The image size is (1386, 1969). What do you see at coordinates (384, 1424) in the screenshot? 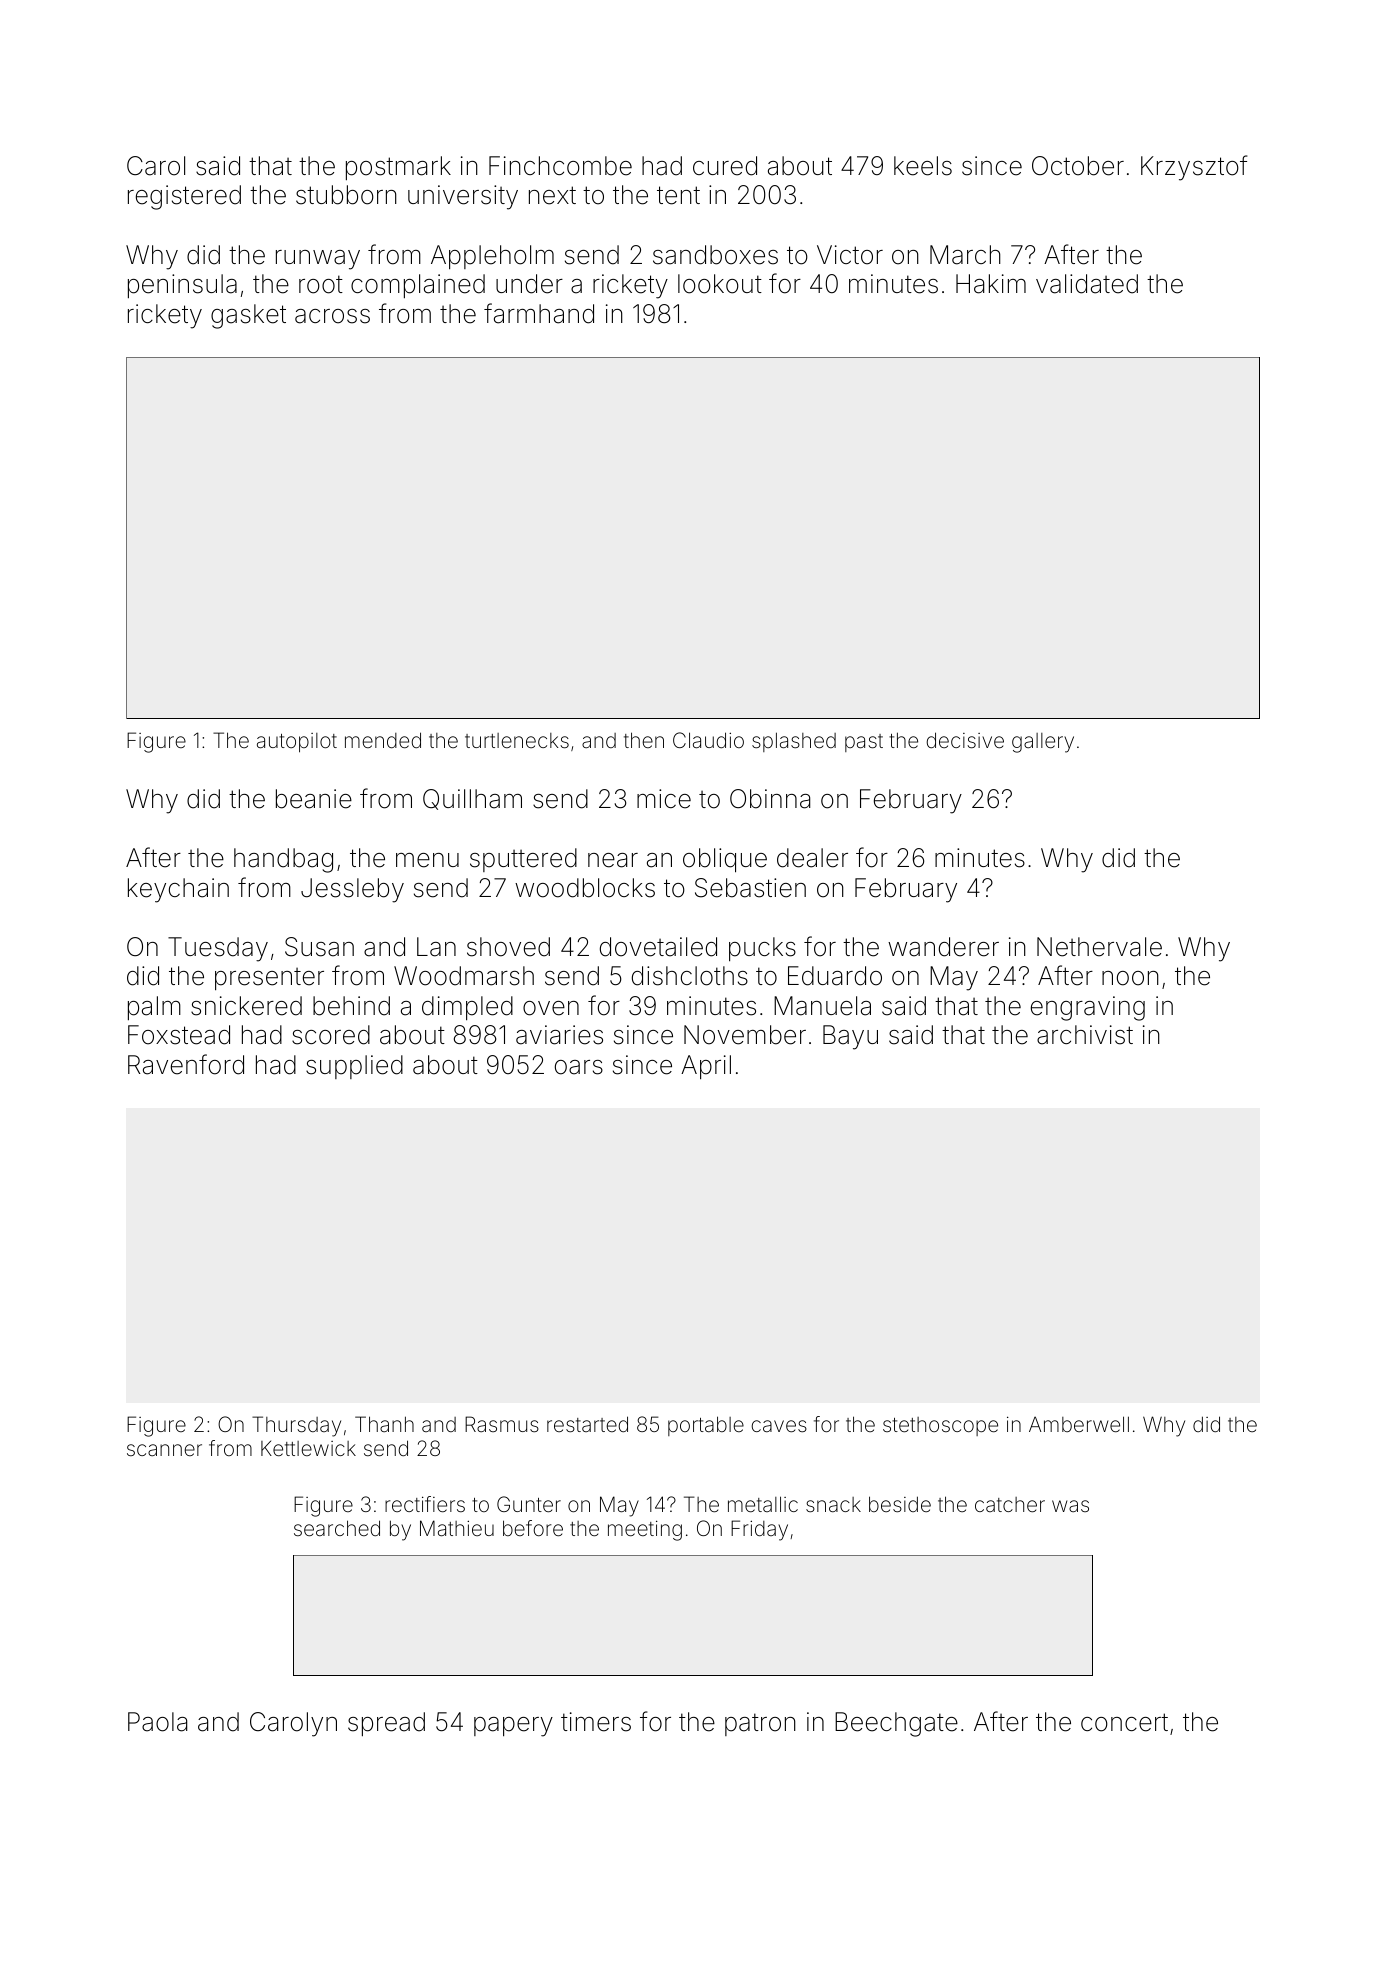
I see `Thanh` at bounding box center [384, 1424].
